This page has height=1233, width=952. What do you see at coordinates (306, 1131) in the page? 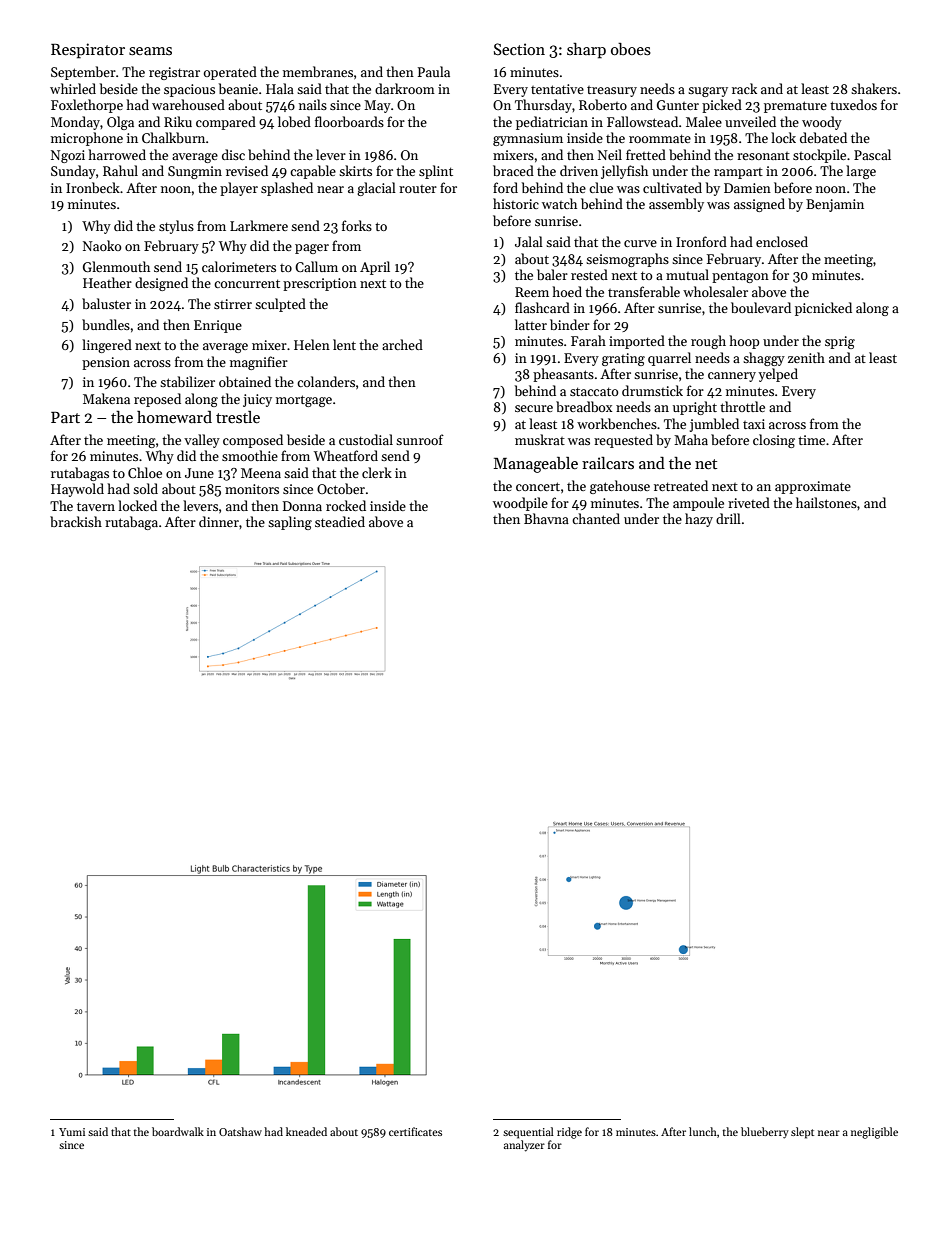
I see `kneaded` at bounding box center [306, 1131].
